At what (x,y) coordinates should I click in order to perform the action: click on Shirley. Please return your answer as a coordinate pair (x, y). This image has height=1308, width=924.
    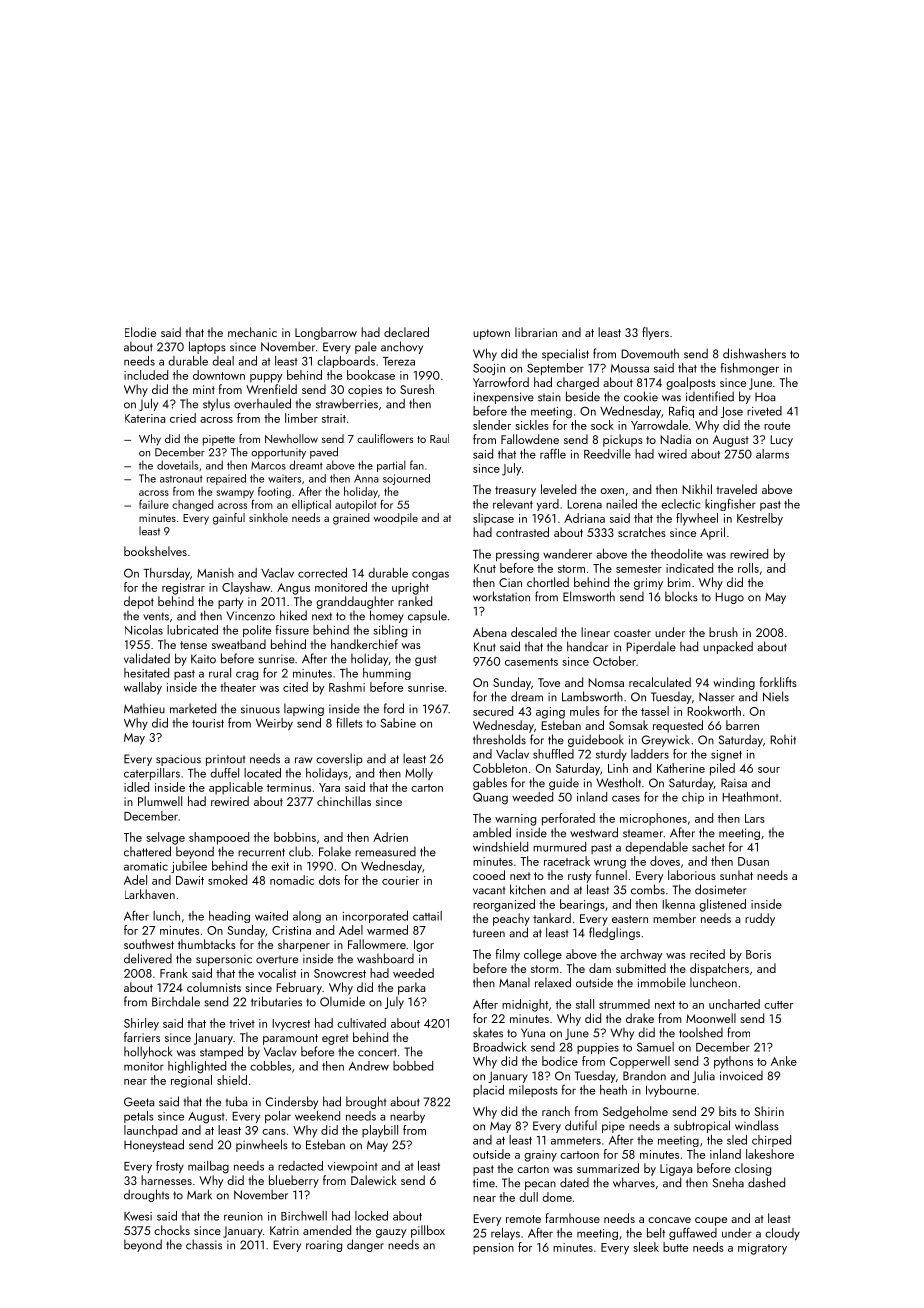
    Looking at the image, I should click on (141, 1024).
